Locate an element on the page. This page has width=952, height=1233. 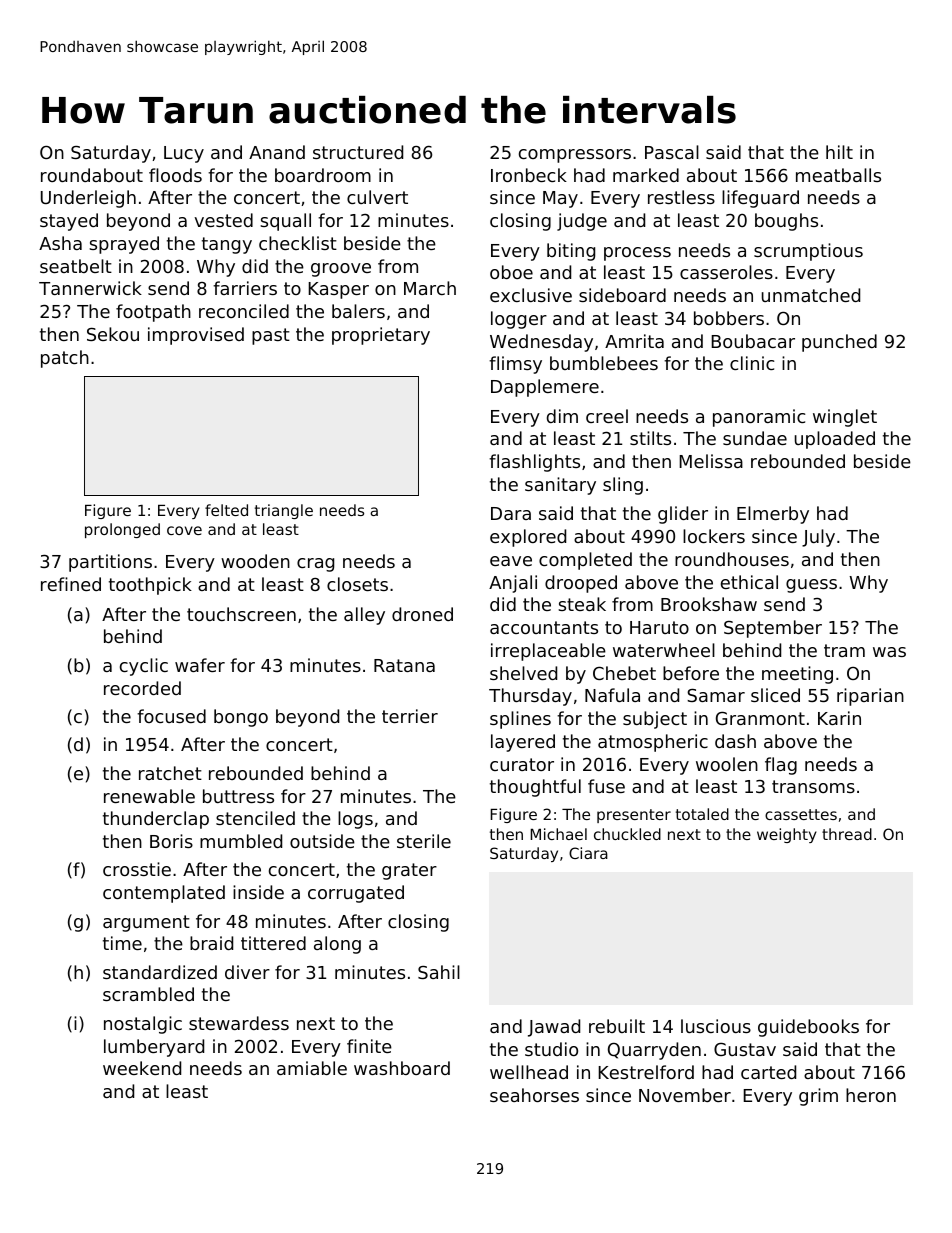
Michael is located at coordinates (558, 834).
